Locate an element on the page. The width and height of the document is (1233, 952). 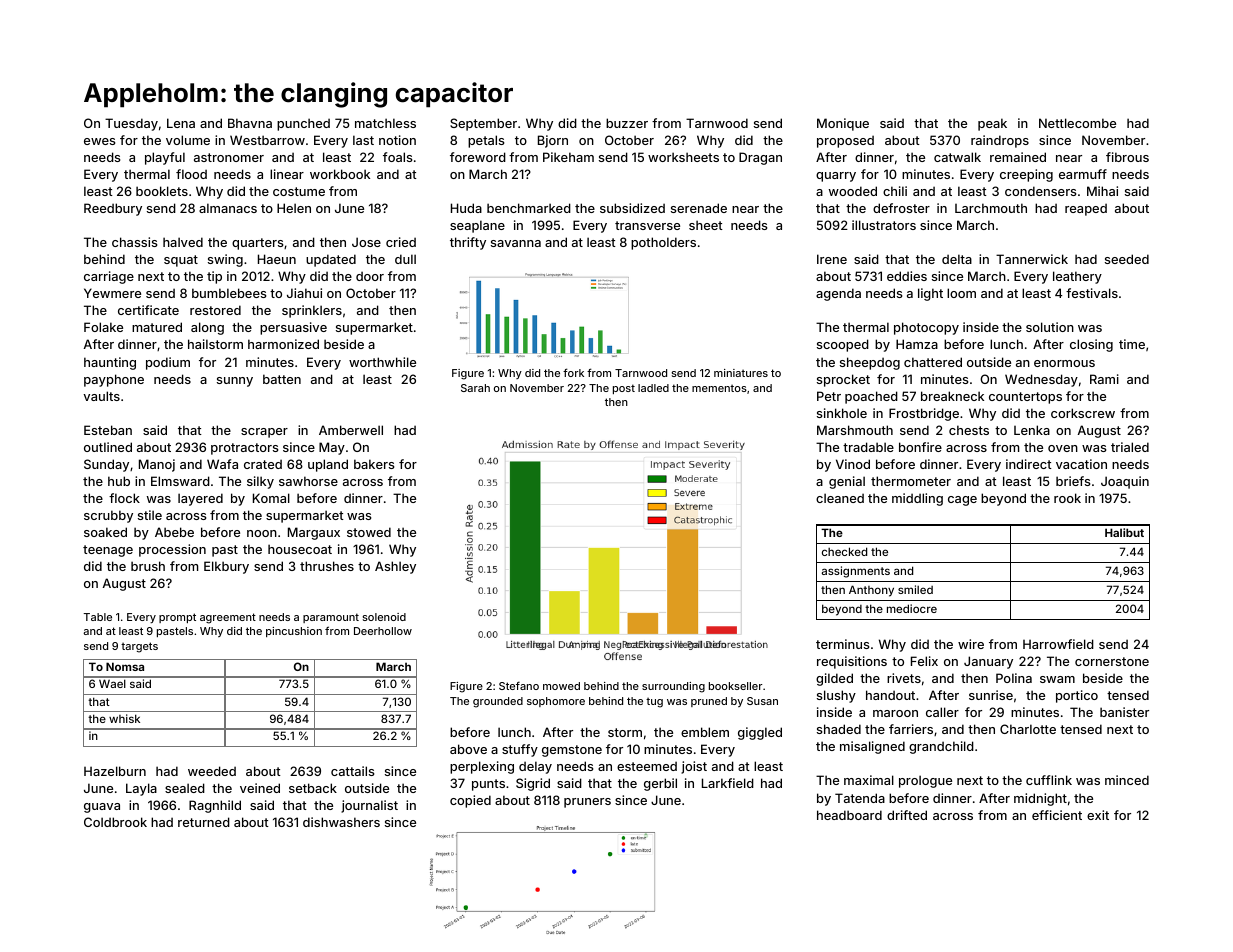
checked is located at coordinates (844, 551).
